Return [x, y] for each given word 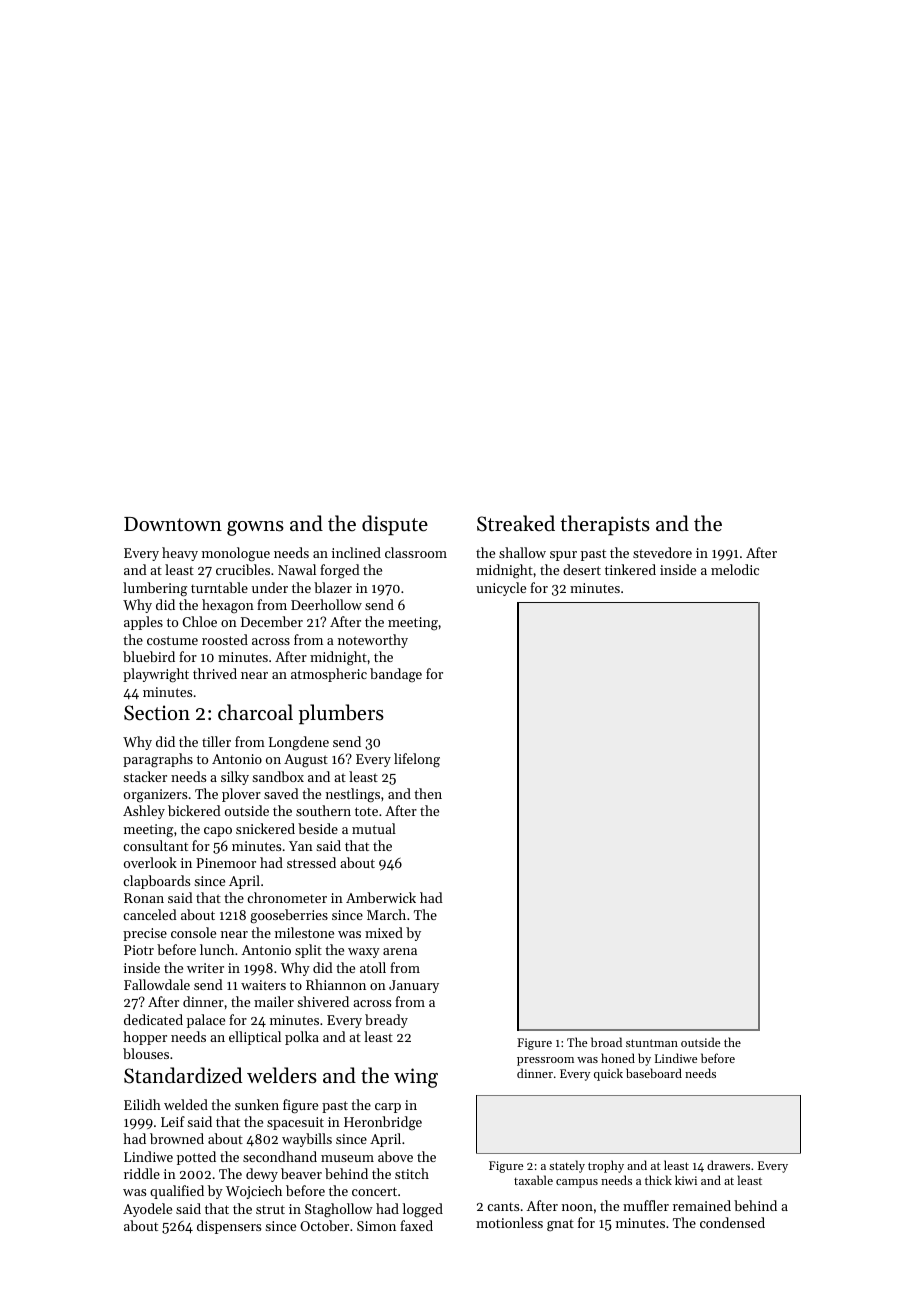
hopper [145, 1038]
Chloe [199, 621]
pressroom [545, 1061]
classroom [416, 552]
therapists [605, 525]
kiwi [686, 1180]
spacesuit [295, 1123]
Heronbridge [383, 1123]
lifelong [417, 760]
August [306, 761]
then [428, 793]
